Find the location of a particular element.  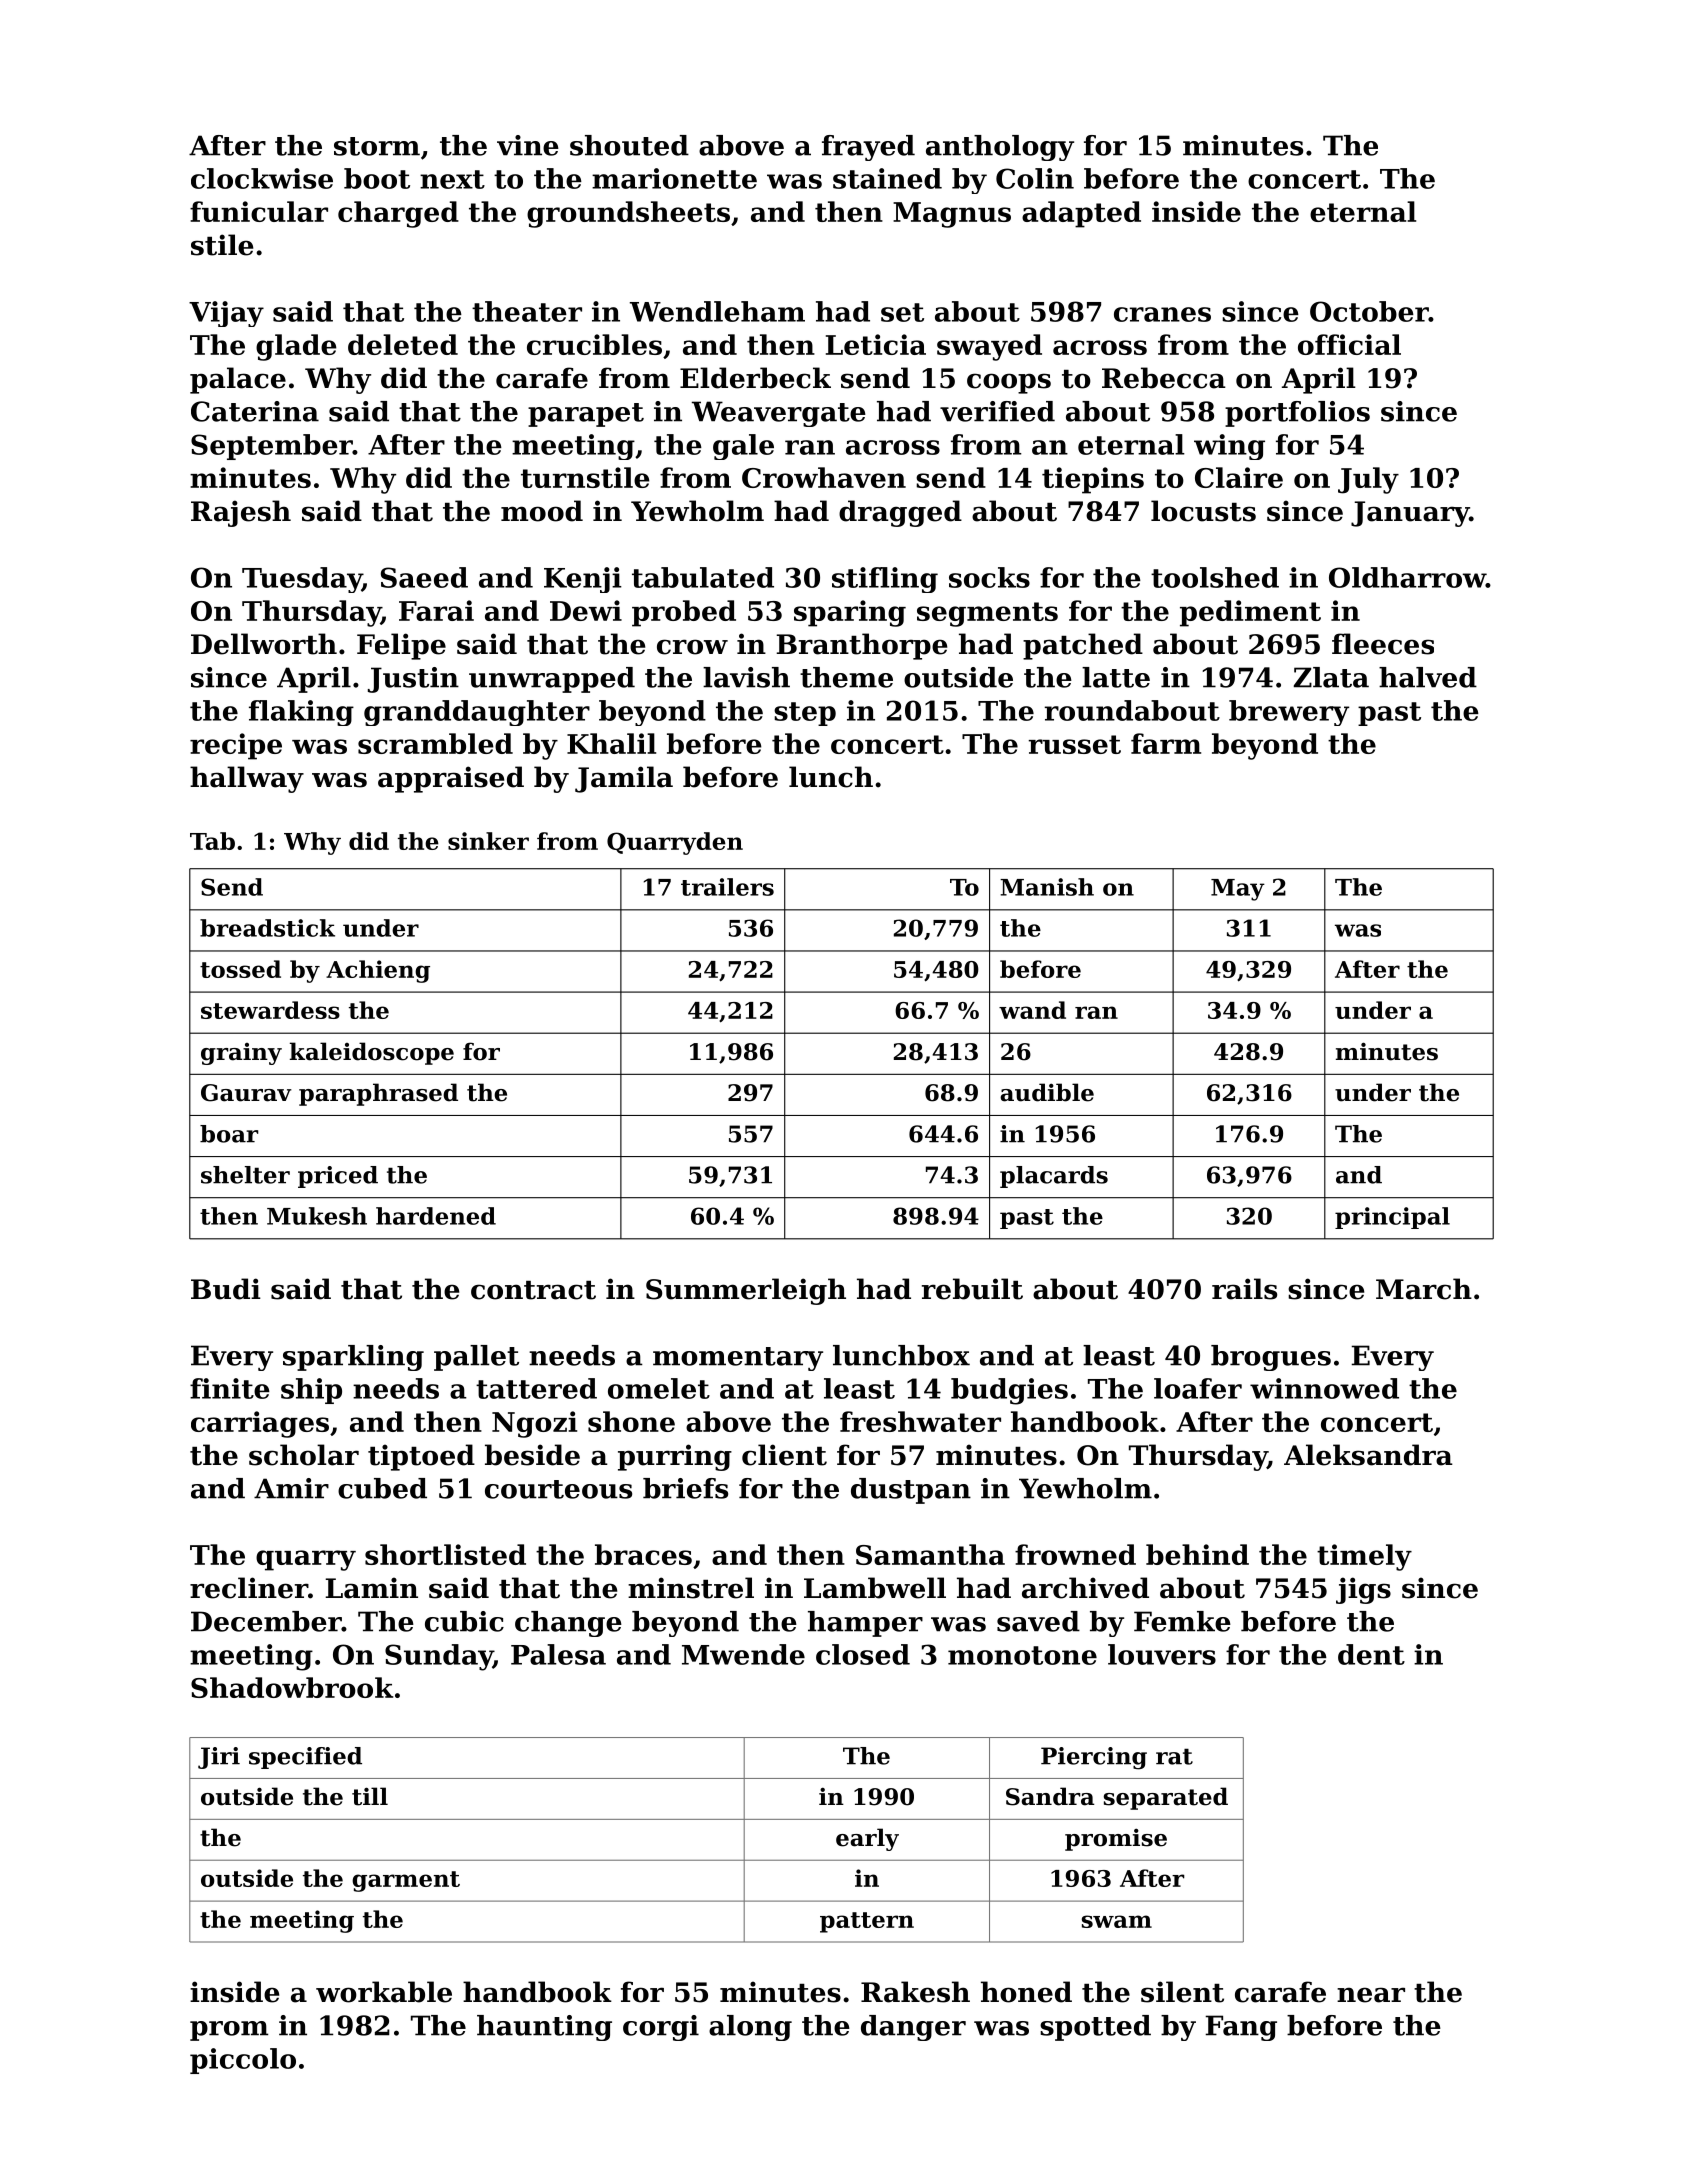

Jiri is located at coordinates (219, 1758).
